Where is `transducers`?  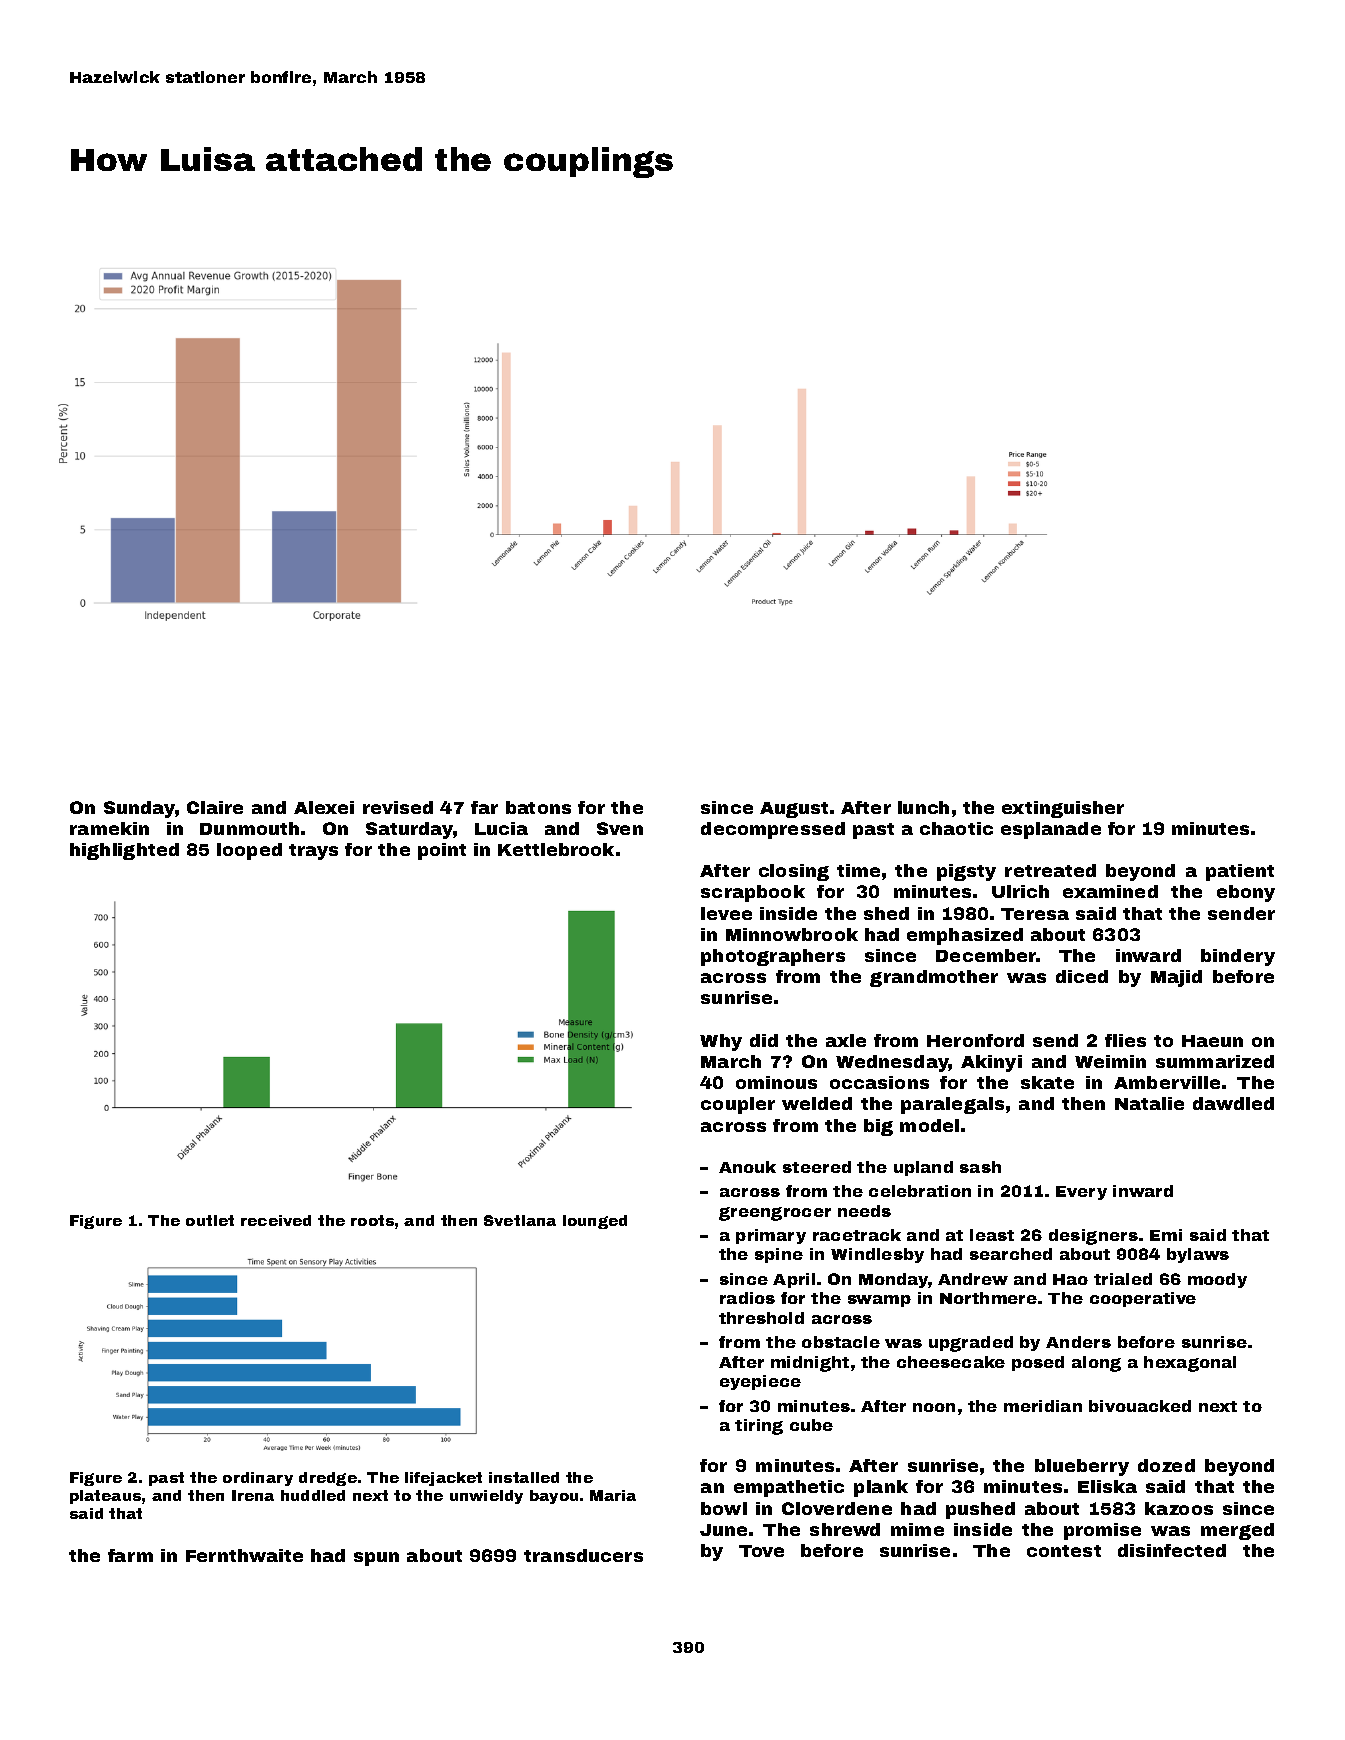 transducers is located at coordinates (583, 1555).
